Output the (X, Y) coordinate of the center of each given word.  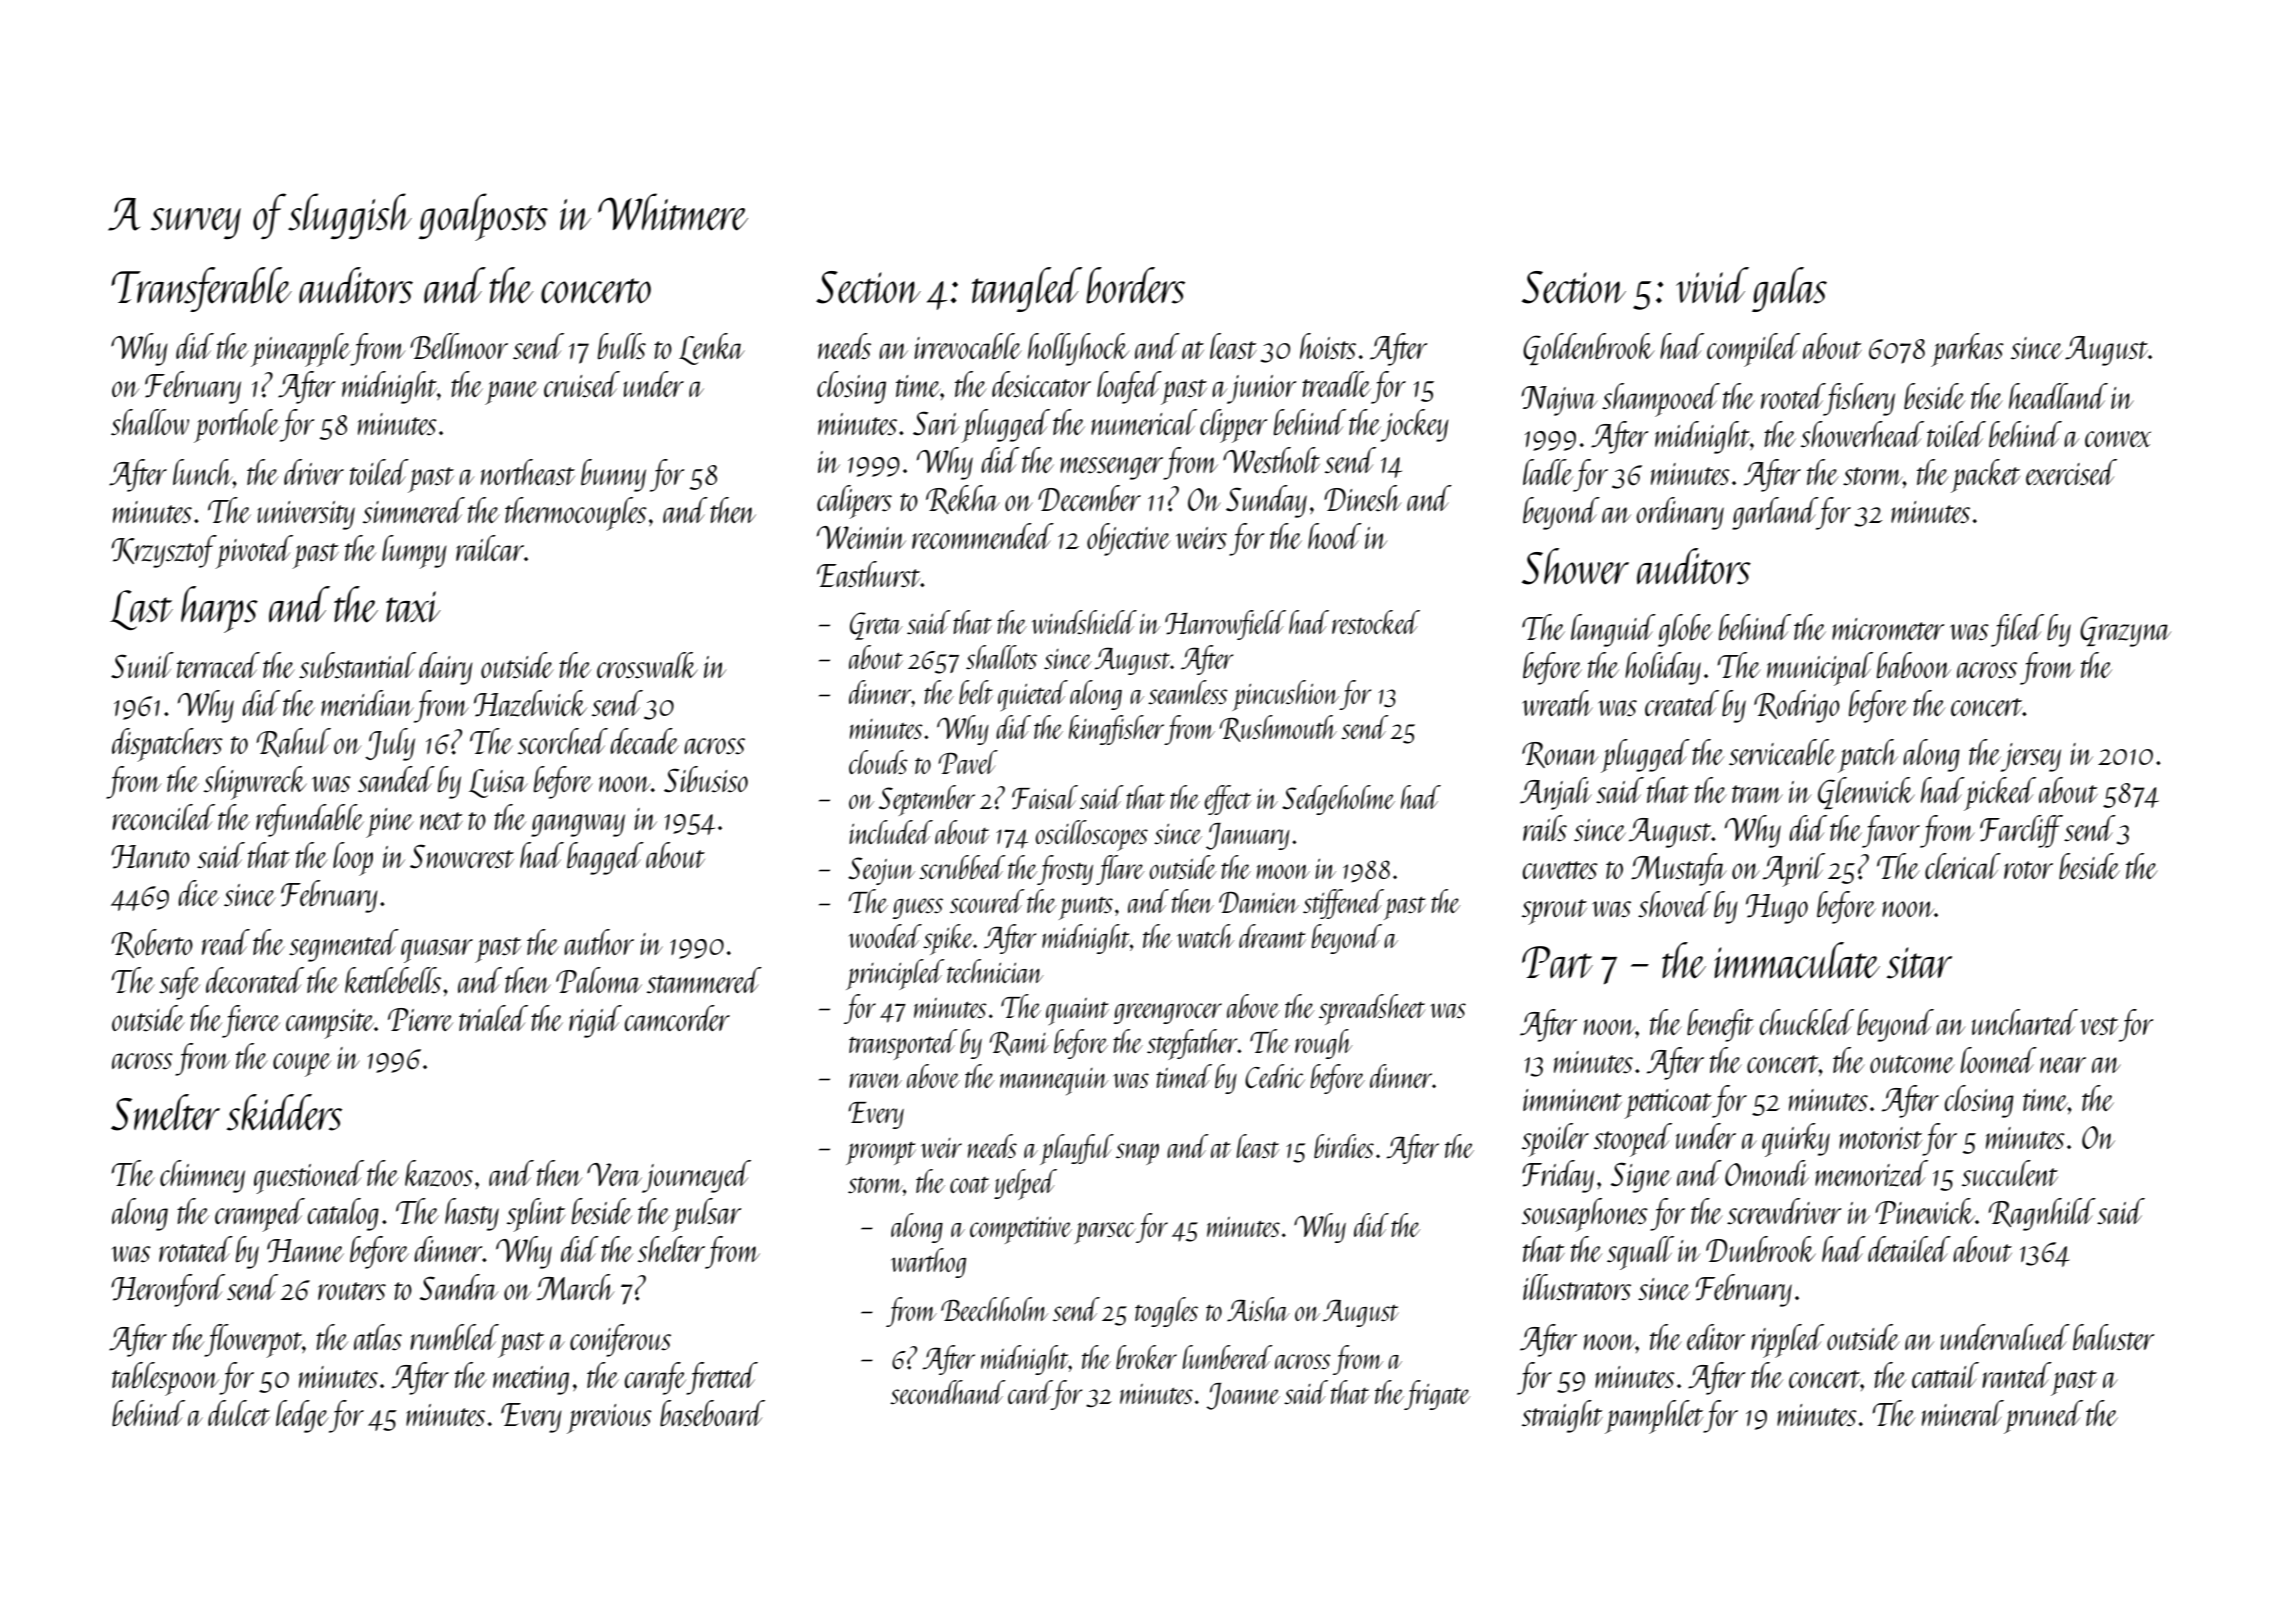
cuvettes (1560, 870)
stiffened (1343, 904)
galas (1789, 289)
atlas (378, 1337)
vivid (1712, 285)
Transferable (201, 289)
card (1030, 1392)
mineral (1963, 1413)
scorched (563, 741)
